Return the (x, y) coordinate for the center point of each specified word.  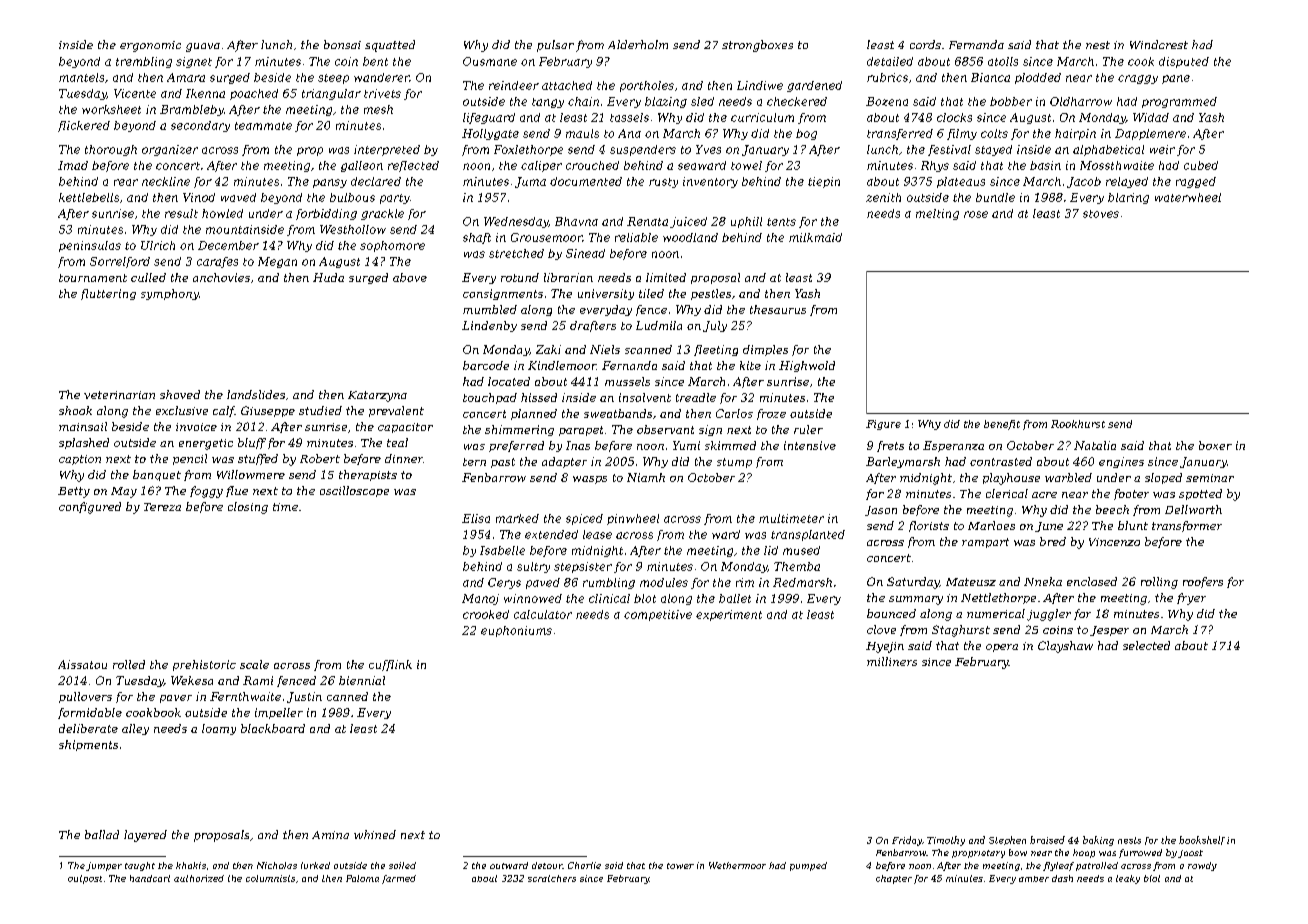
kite (750, 365)
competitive (658, 615)
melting (937, 214)
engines (1121, 462)
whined (375, 834)
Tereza (162, 507)
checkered (797, 101)
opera (1002, 648)
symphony (170, 294)
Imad (73, 165)
